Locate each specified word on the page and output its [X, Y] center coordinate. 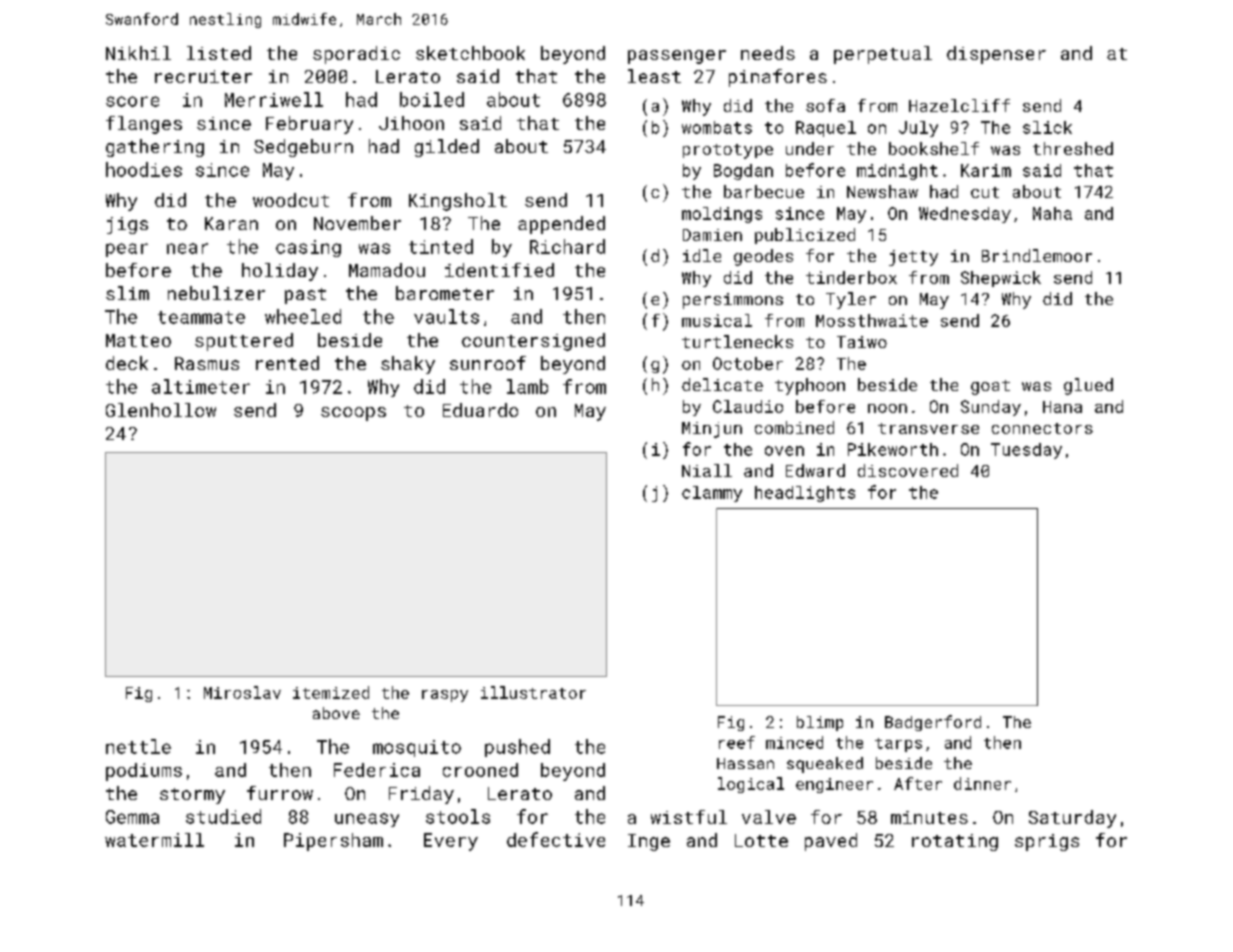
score [132, 101]
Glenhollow [161, 410]
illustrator [533, 692]
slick [1047, 127]
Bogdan [743, 172]
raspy [445, 696]
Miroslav [242, 692]
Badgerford [933, 723]
